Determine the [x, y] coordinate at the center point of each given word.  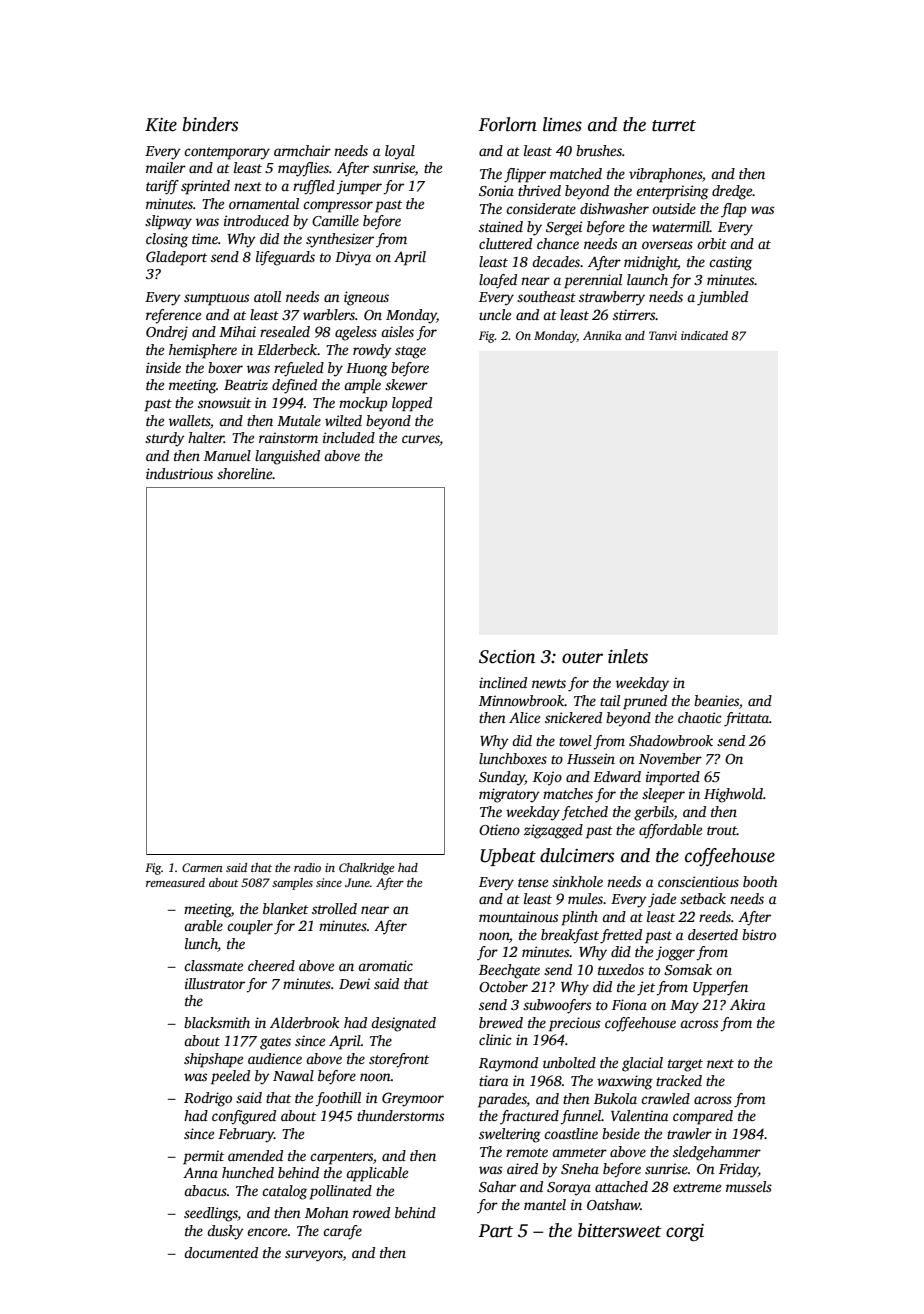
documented [221, 1252]
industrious [179, 473]
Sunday [502, 778]
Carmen [202, 867]
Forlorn [507, 124]
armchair [302, 150]
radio [307, 867]
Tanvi [663, 335]
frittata [746, 719]
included [349, 437]
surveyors [314, 1256]
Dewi [354, 983]
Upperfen [720, 988]
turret [674, 126]
